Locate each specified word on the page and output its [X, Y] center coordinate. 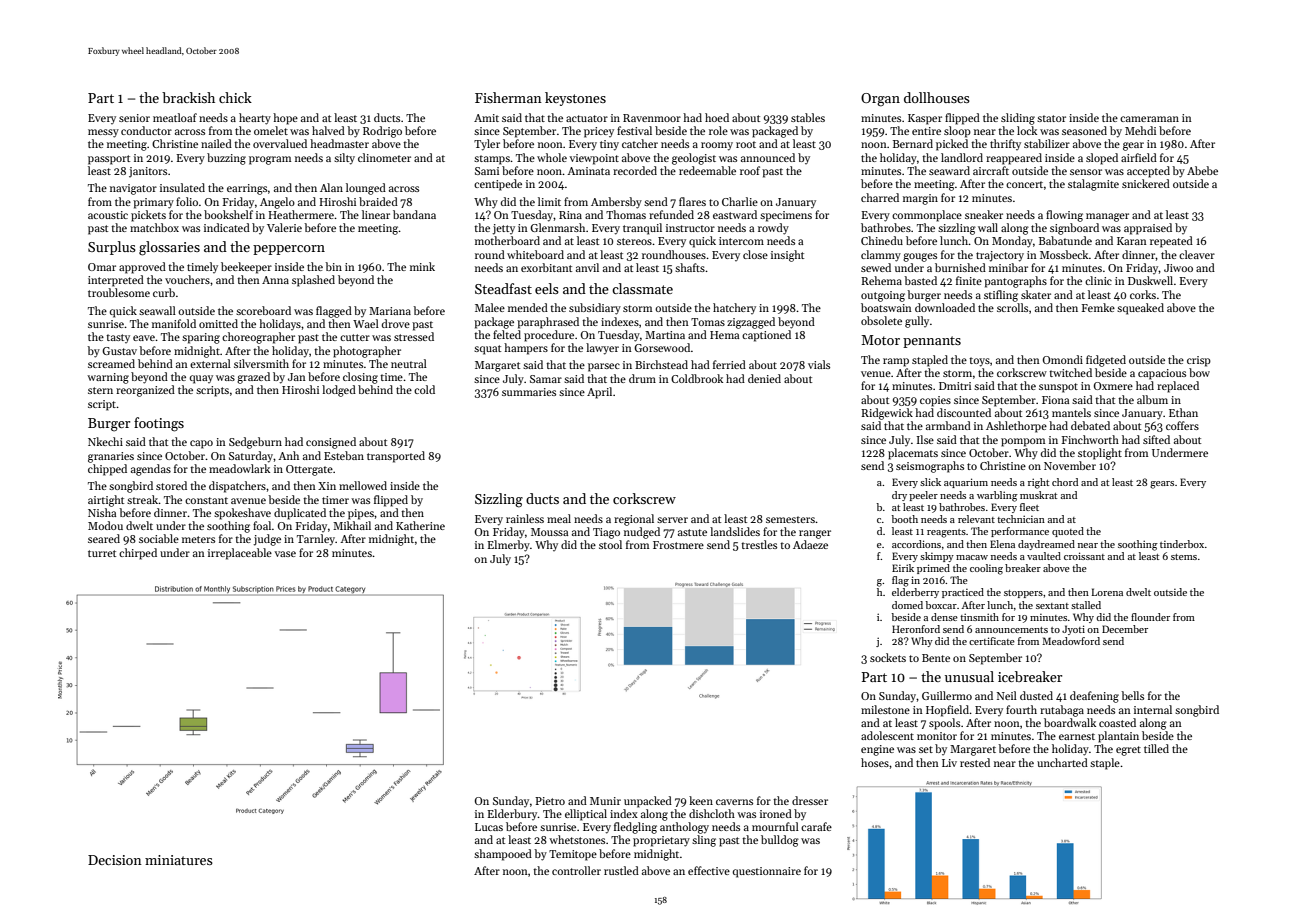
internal [1153, 709]
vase [285, 554]
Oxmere [1113, 386]
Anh [288, 455]
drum [642, 378]
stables [808, 117]
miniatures [179, 860]
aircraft [991, 170]
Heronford [916, 629]
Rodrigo [382, 132]
